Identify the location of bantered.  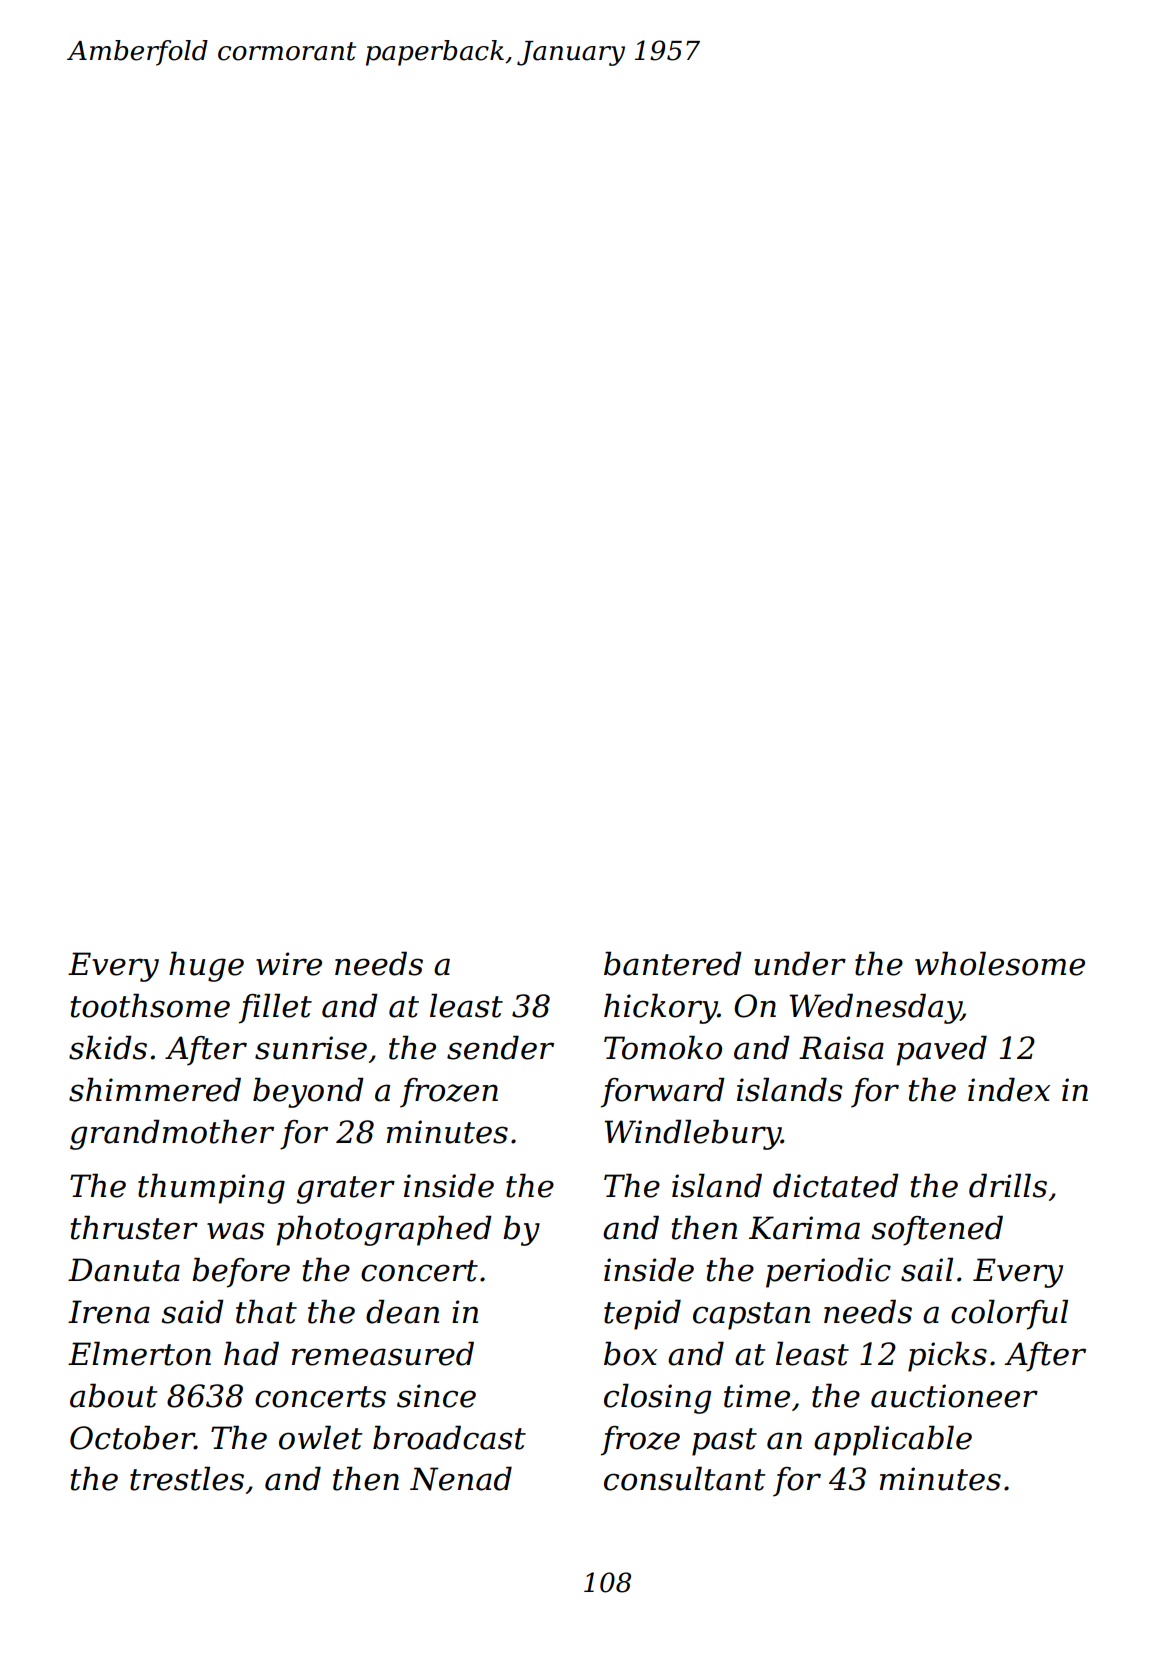
(673, 963).
